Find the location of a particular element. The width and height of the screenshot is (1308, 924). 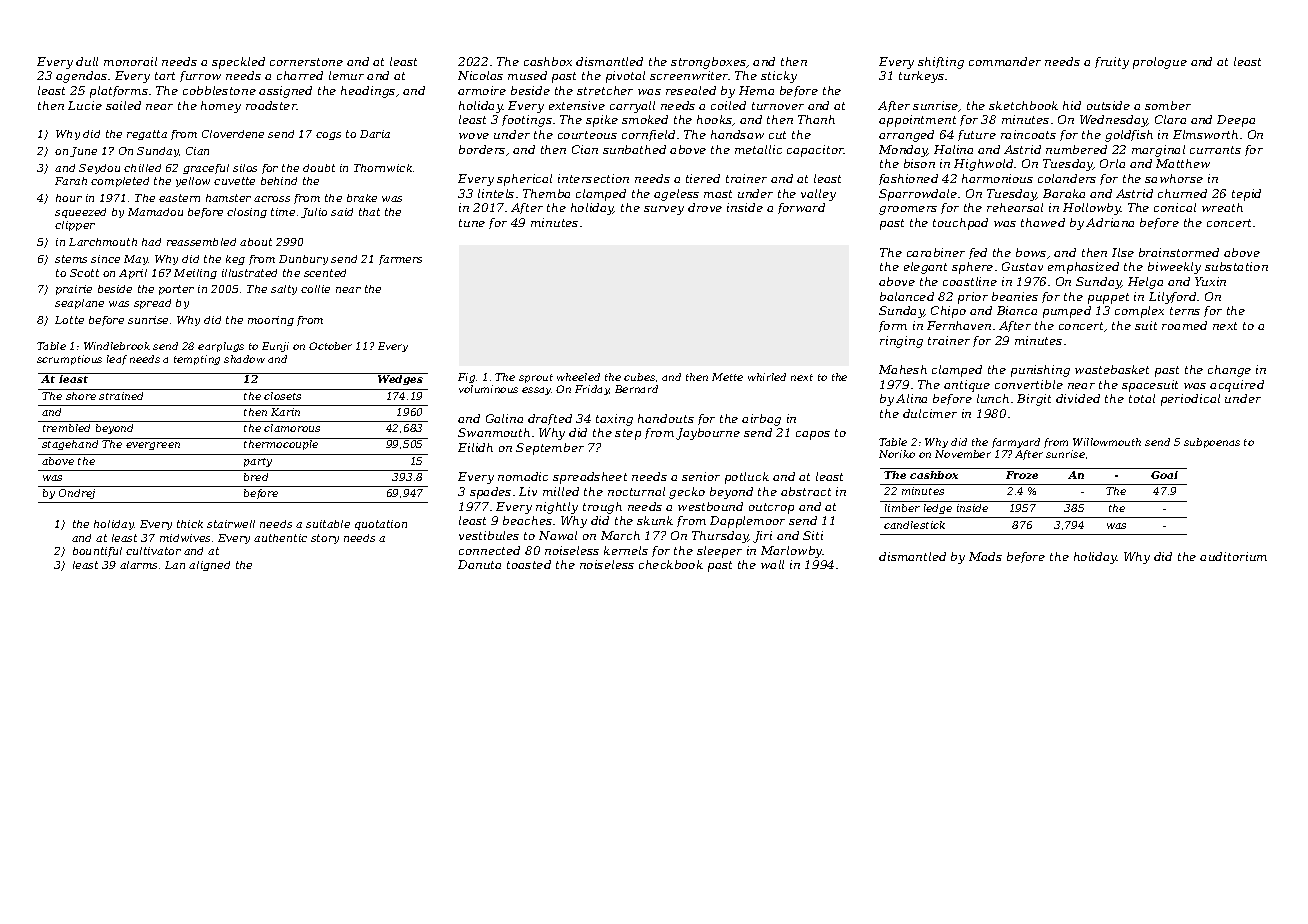

balanced is located at coordinates (907, 296).
